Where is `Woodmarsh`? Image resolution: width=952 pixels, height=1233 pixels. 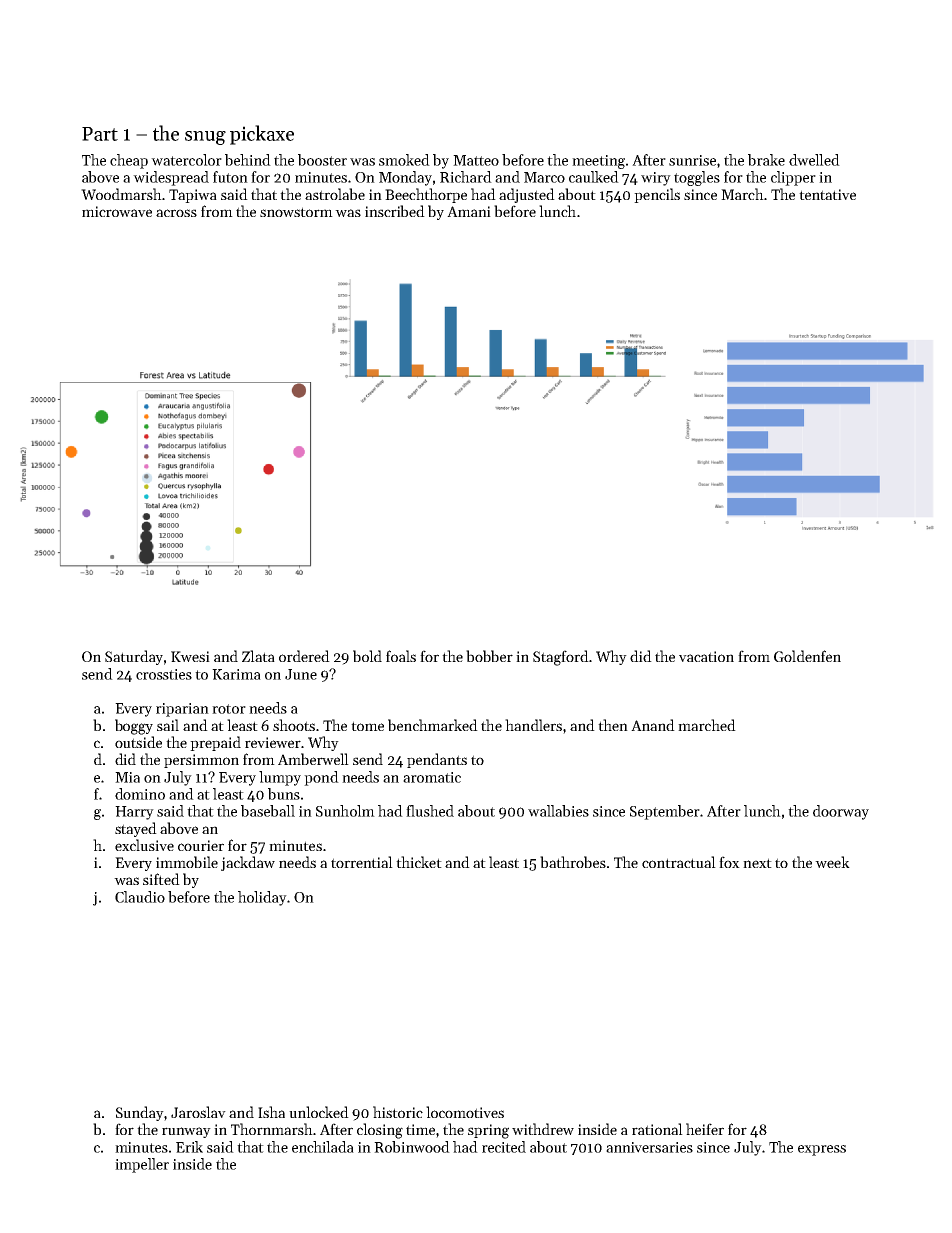
Woodmarsh is located at coordinates (121, 194).
